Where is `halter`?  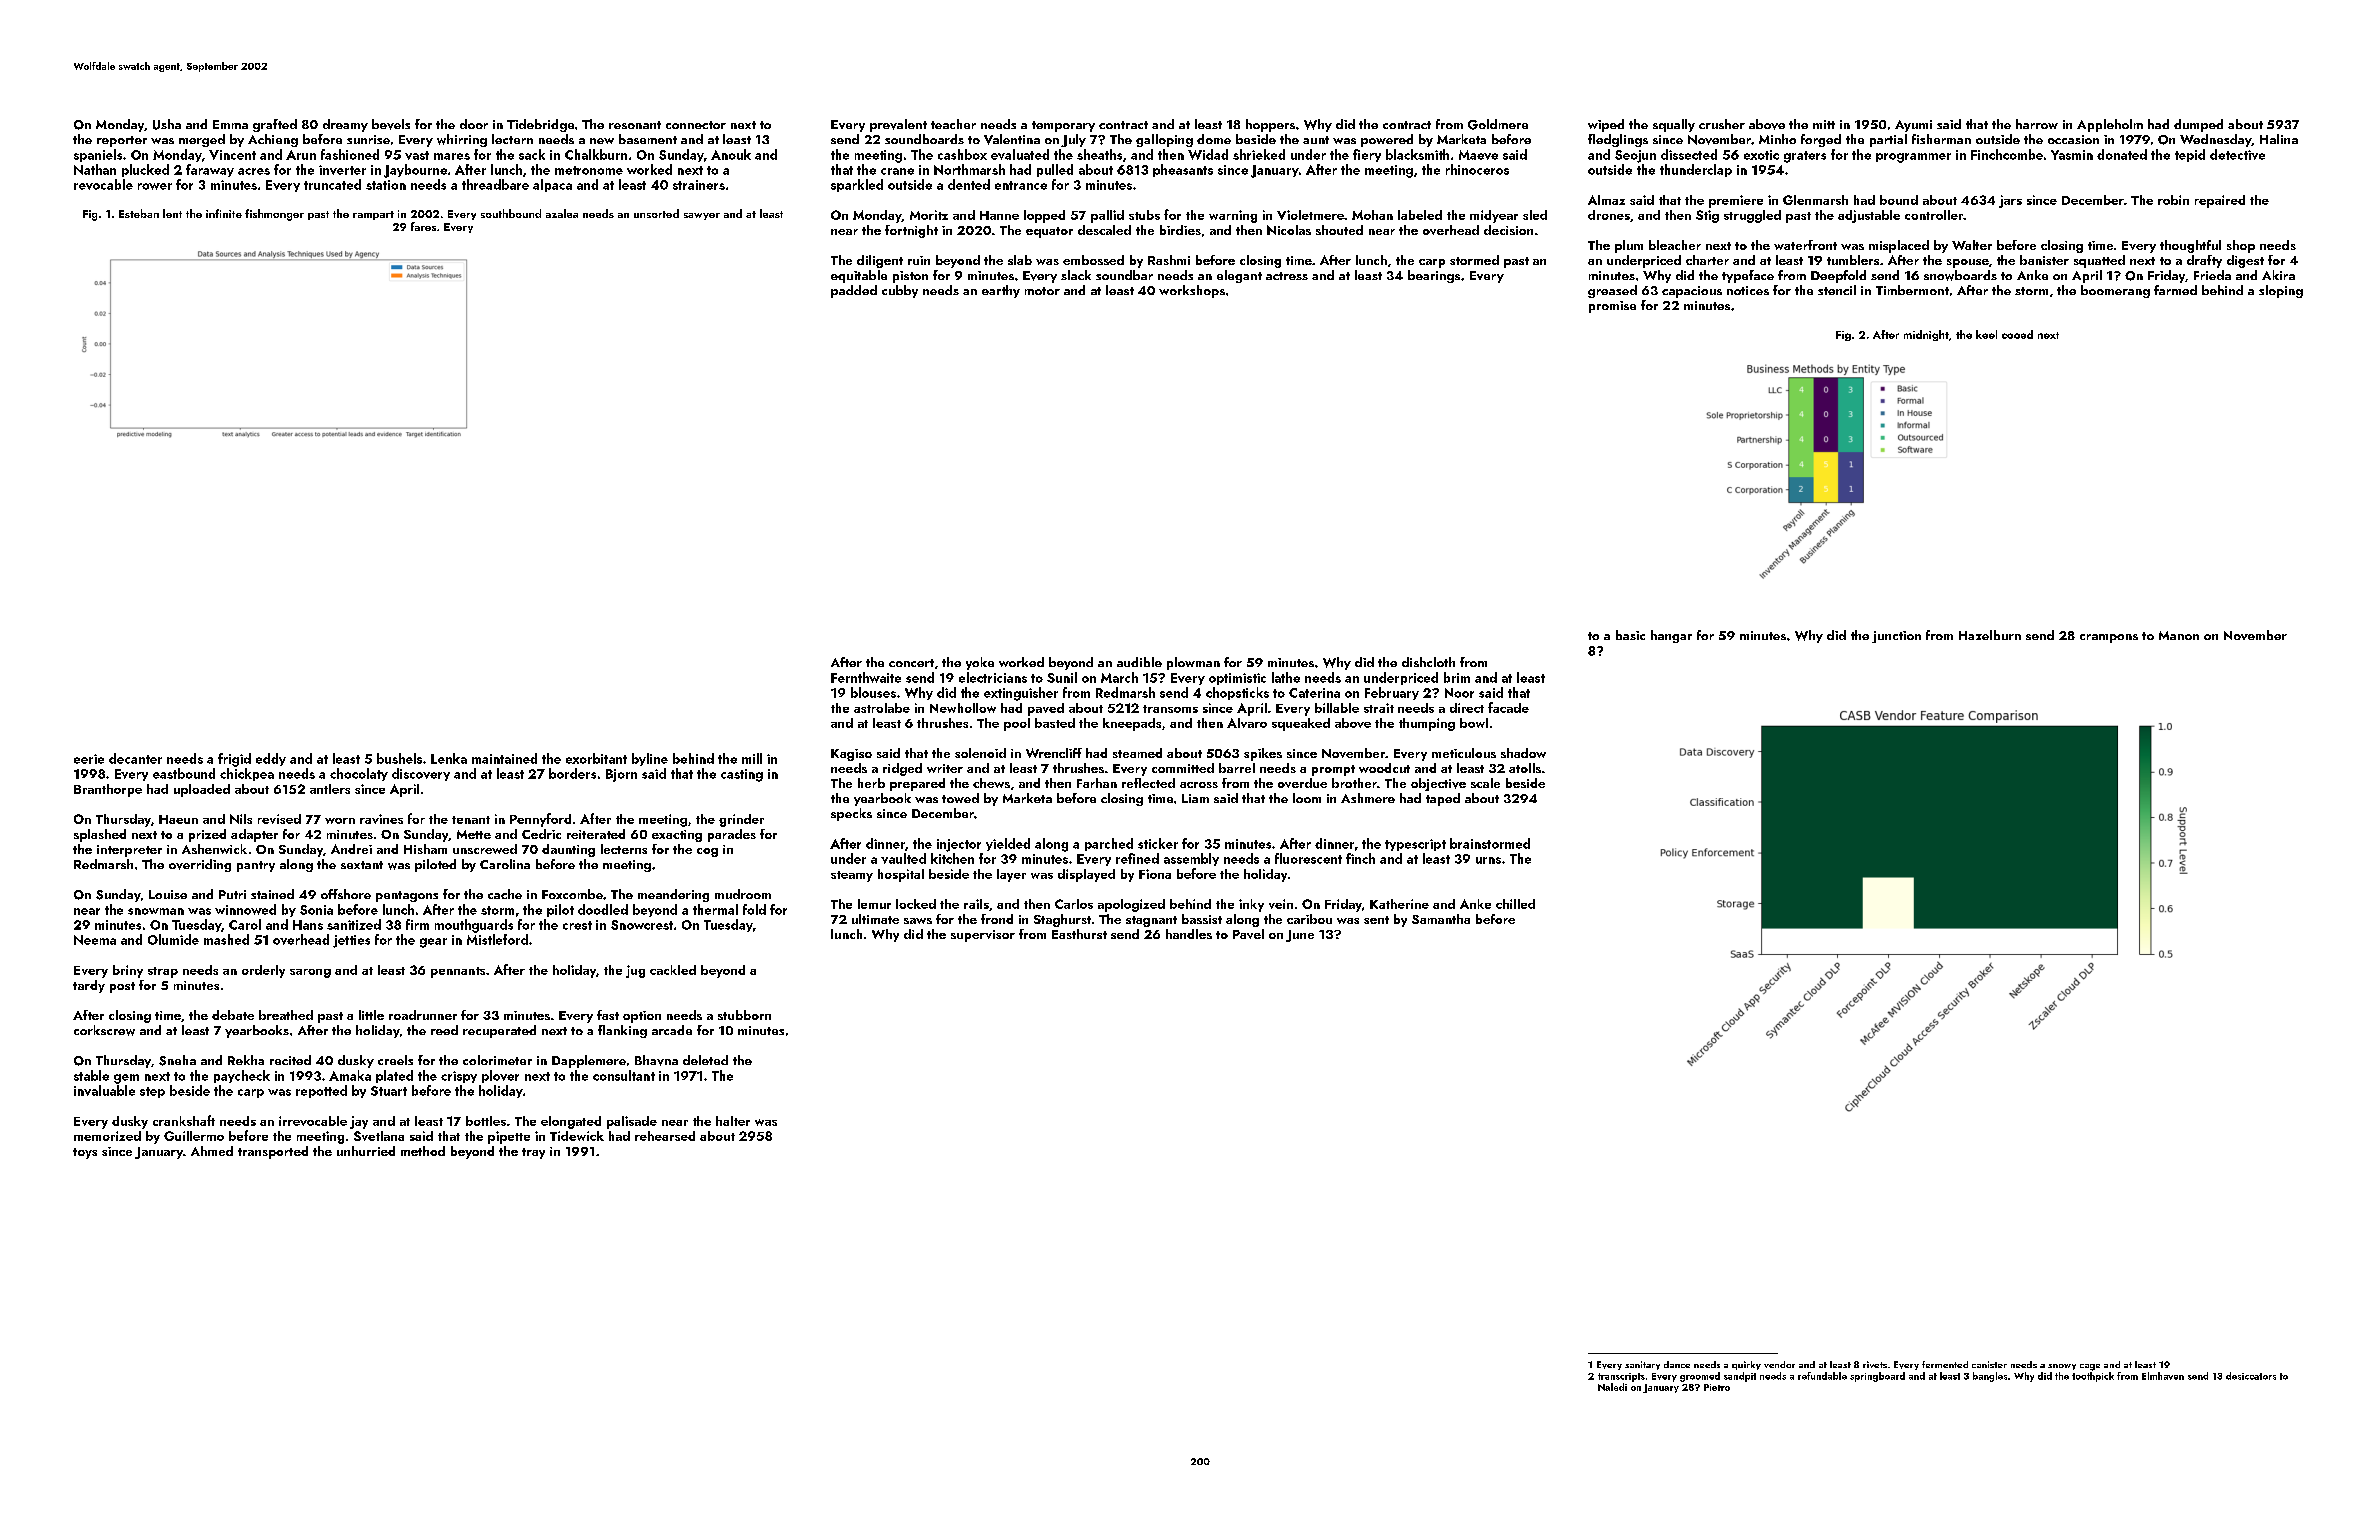 halter is located at coordinates (733, 1121).
